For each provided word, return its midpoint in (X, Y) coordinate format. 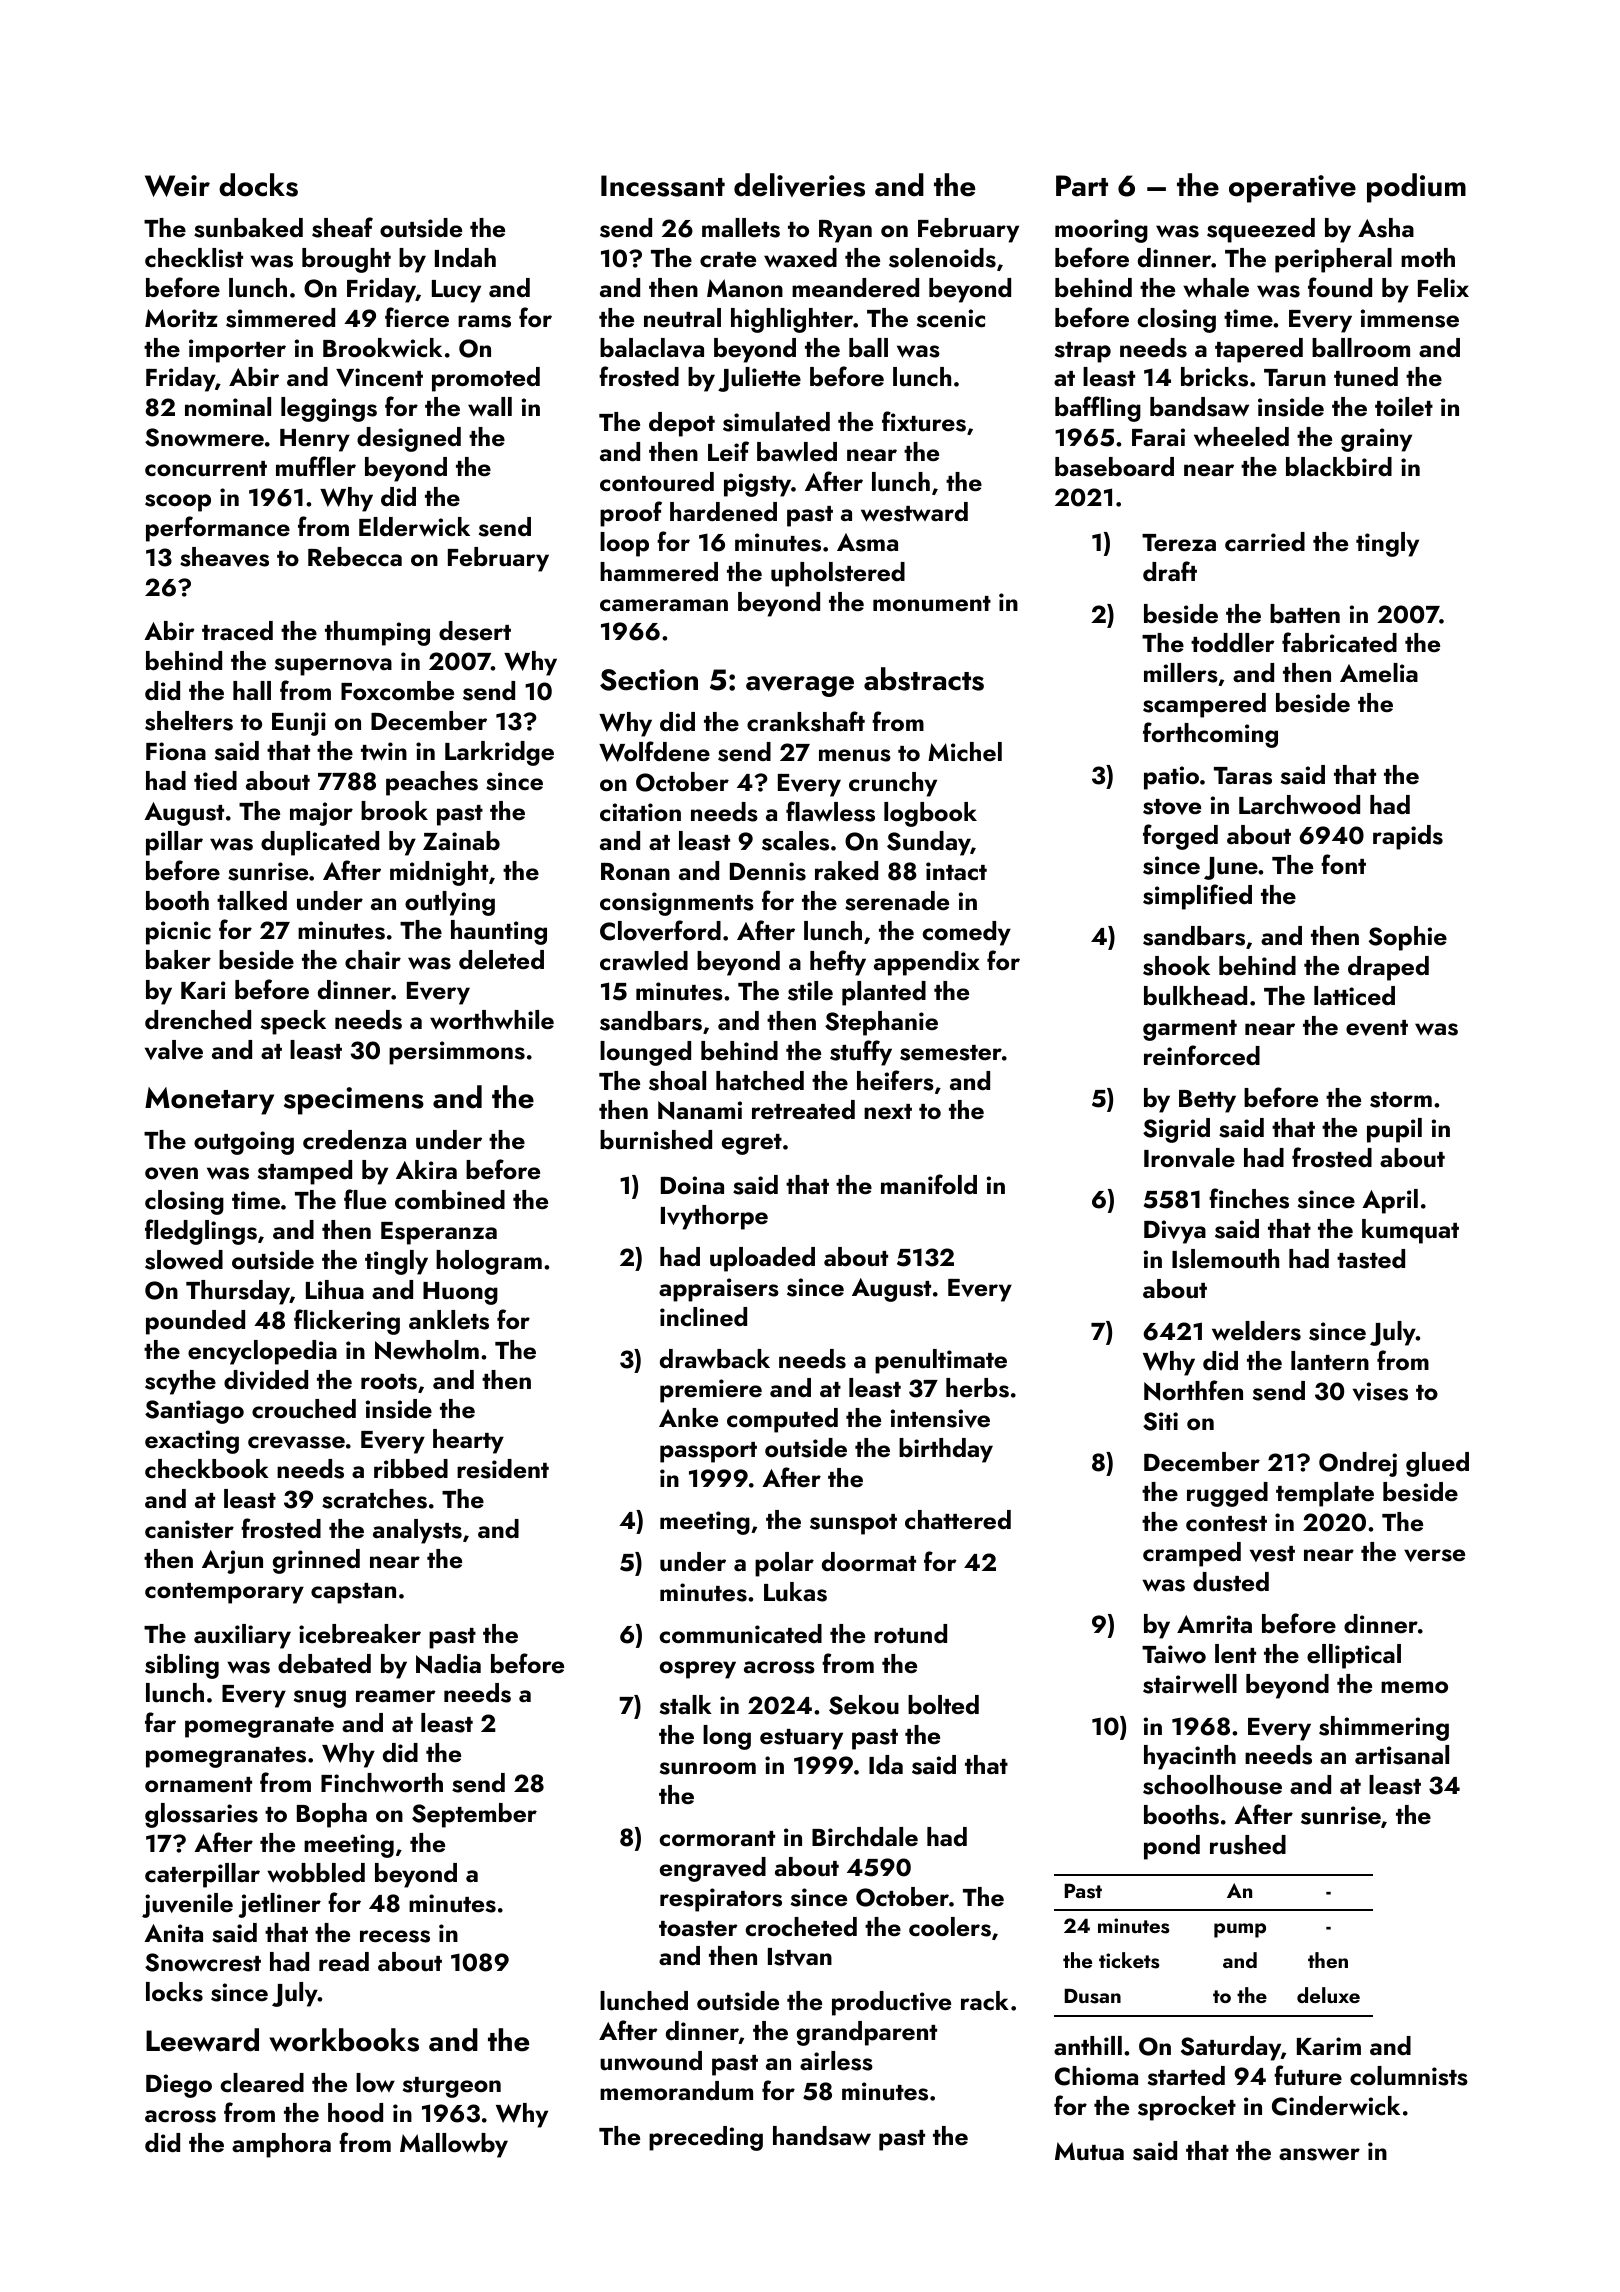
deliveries (799, 185)
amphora (281, 2145)
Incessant (663, 186)
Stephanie (881, 1023)
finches (1249, 1198)
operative (1292, 189)
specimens (354, 1101)
